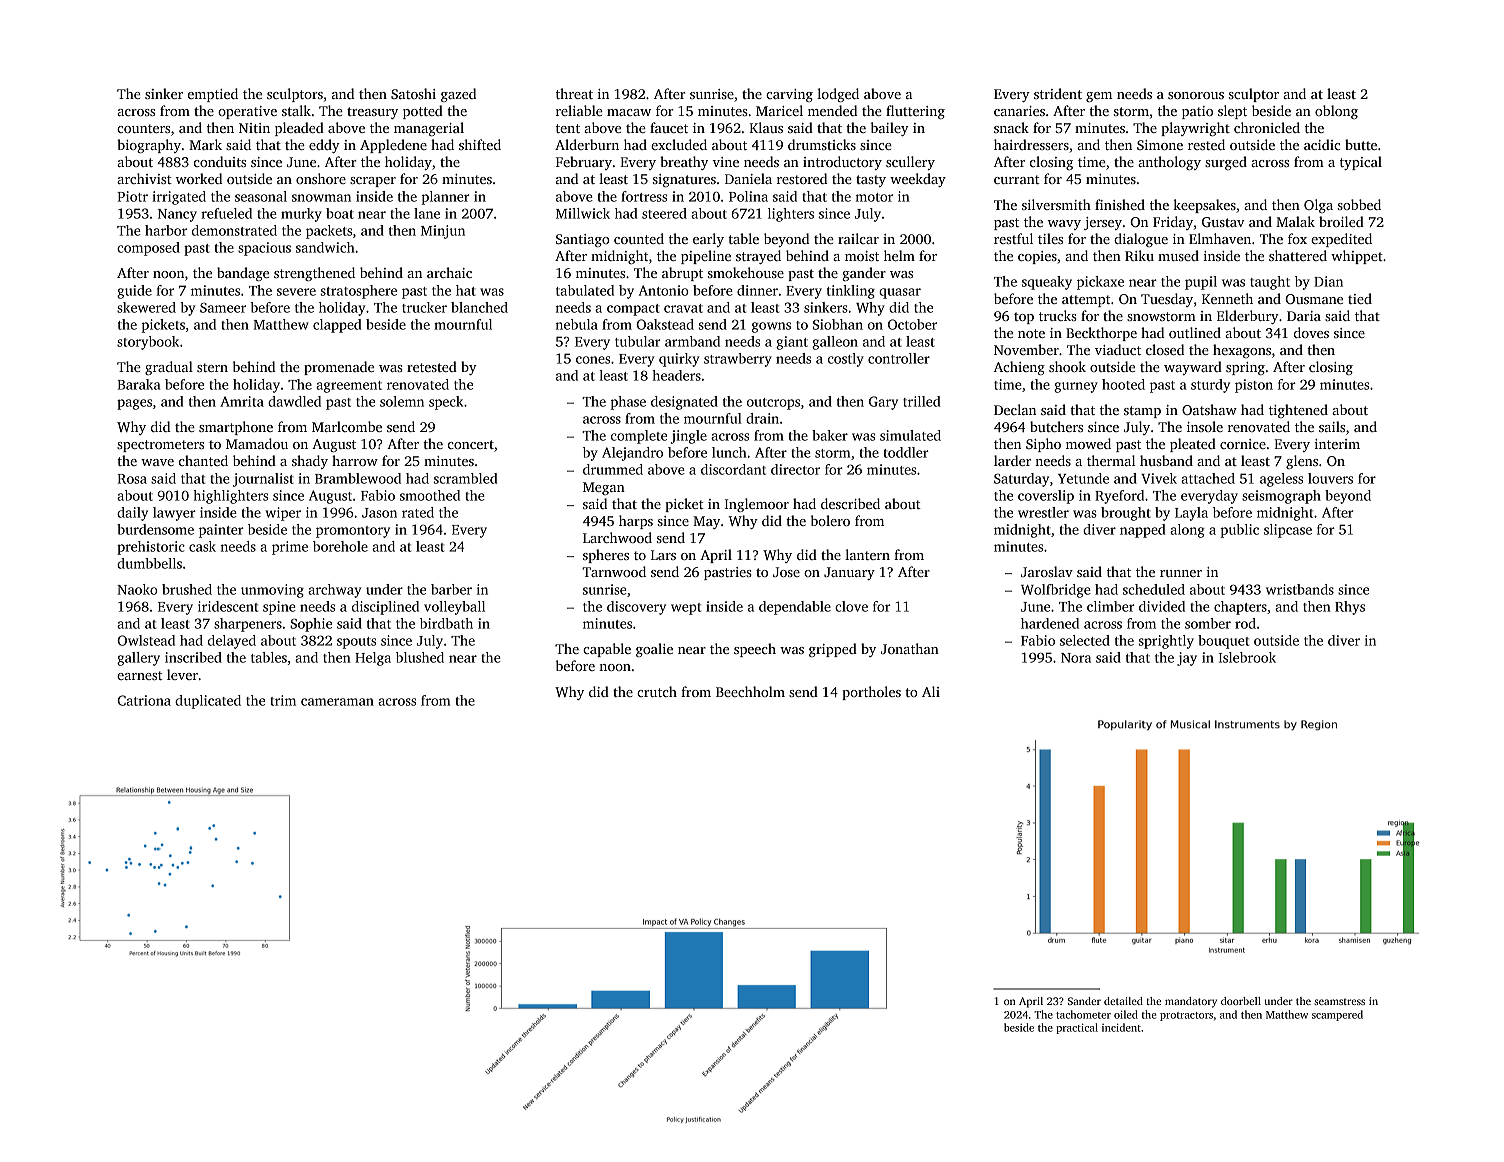 This screenshot has height=1162, width=1504. Describe the element at coordinates (1084, 1001) in the screenshot. I see `Sander` at that location.
